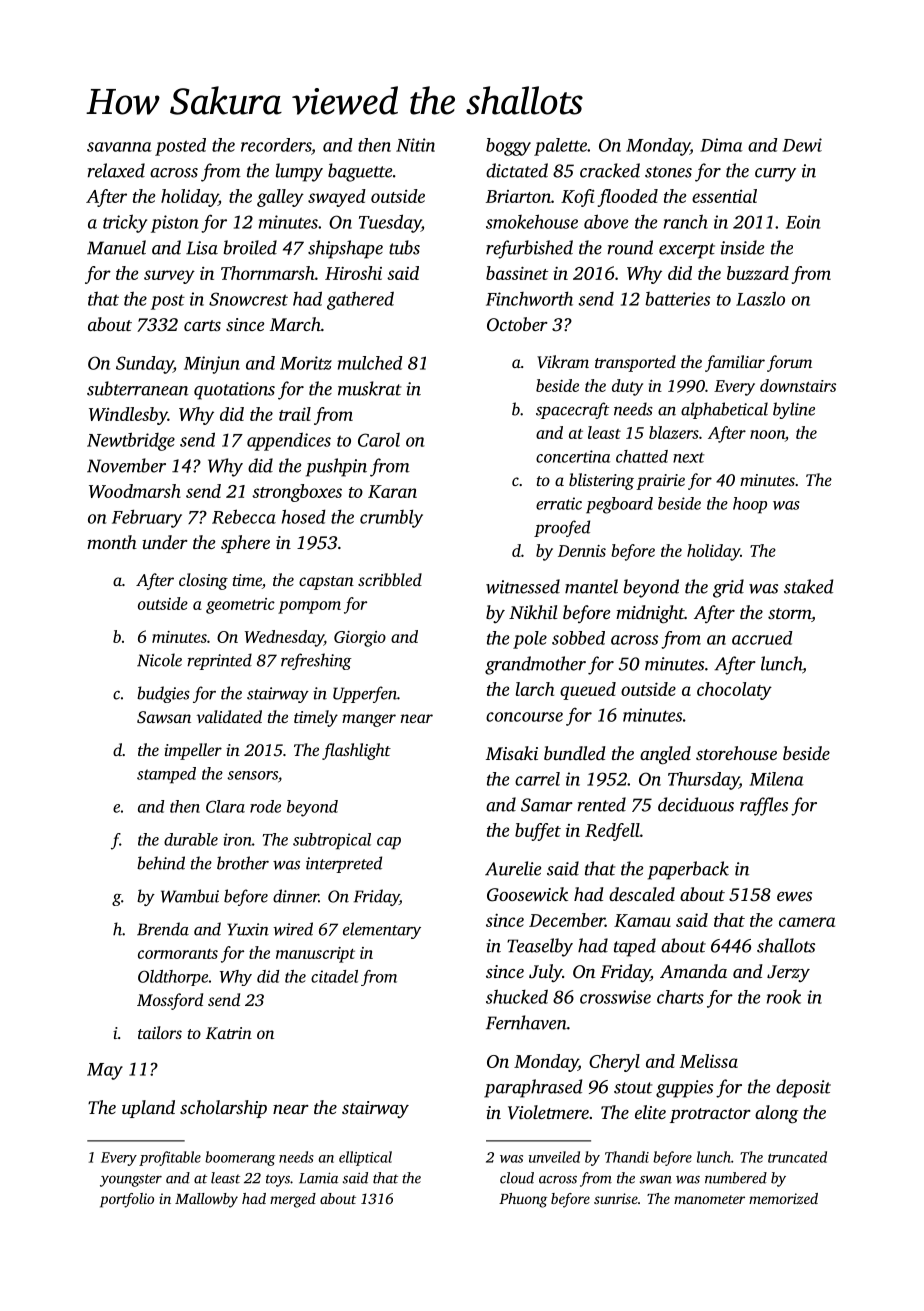 The width and height of the document is (924, 1311). Describe the element at coordinates (276, 145) in the document. I see `recorders` at that location.
